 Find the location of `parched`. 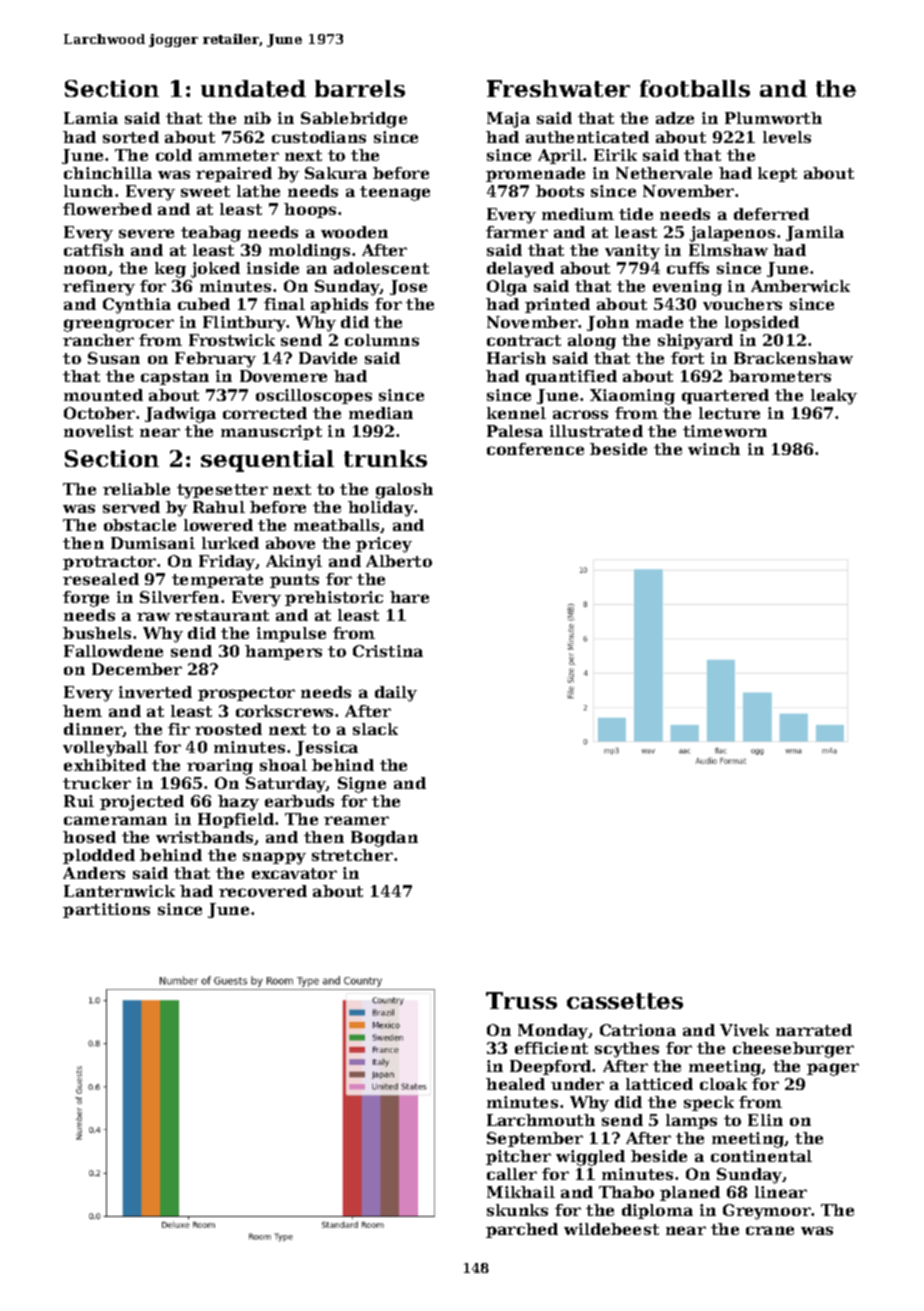

parched is located at coordinates (522, 1230).
